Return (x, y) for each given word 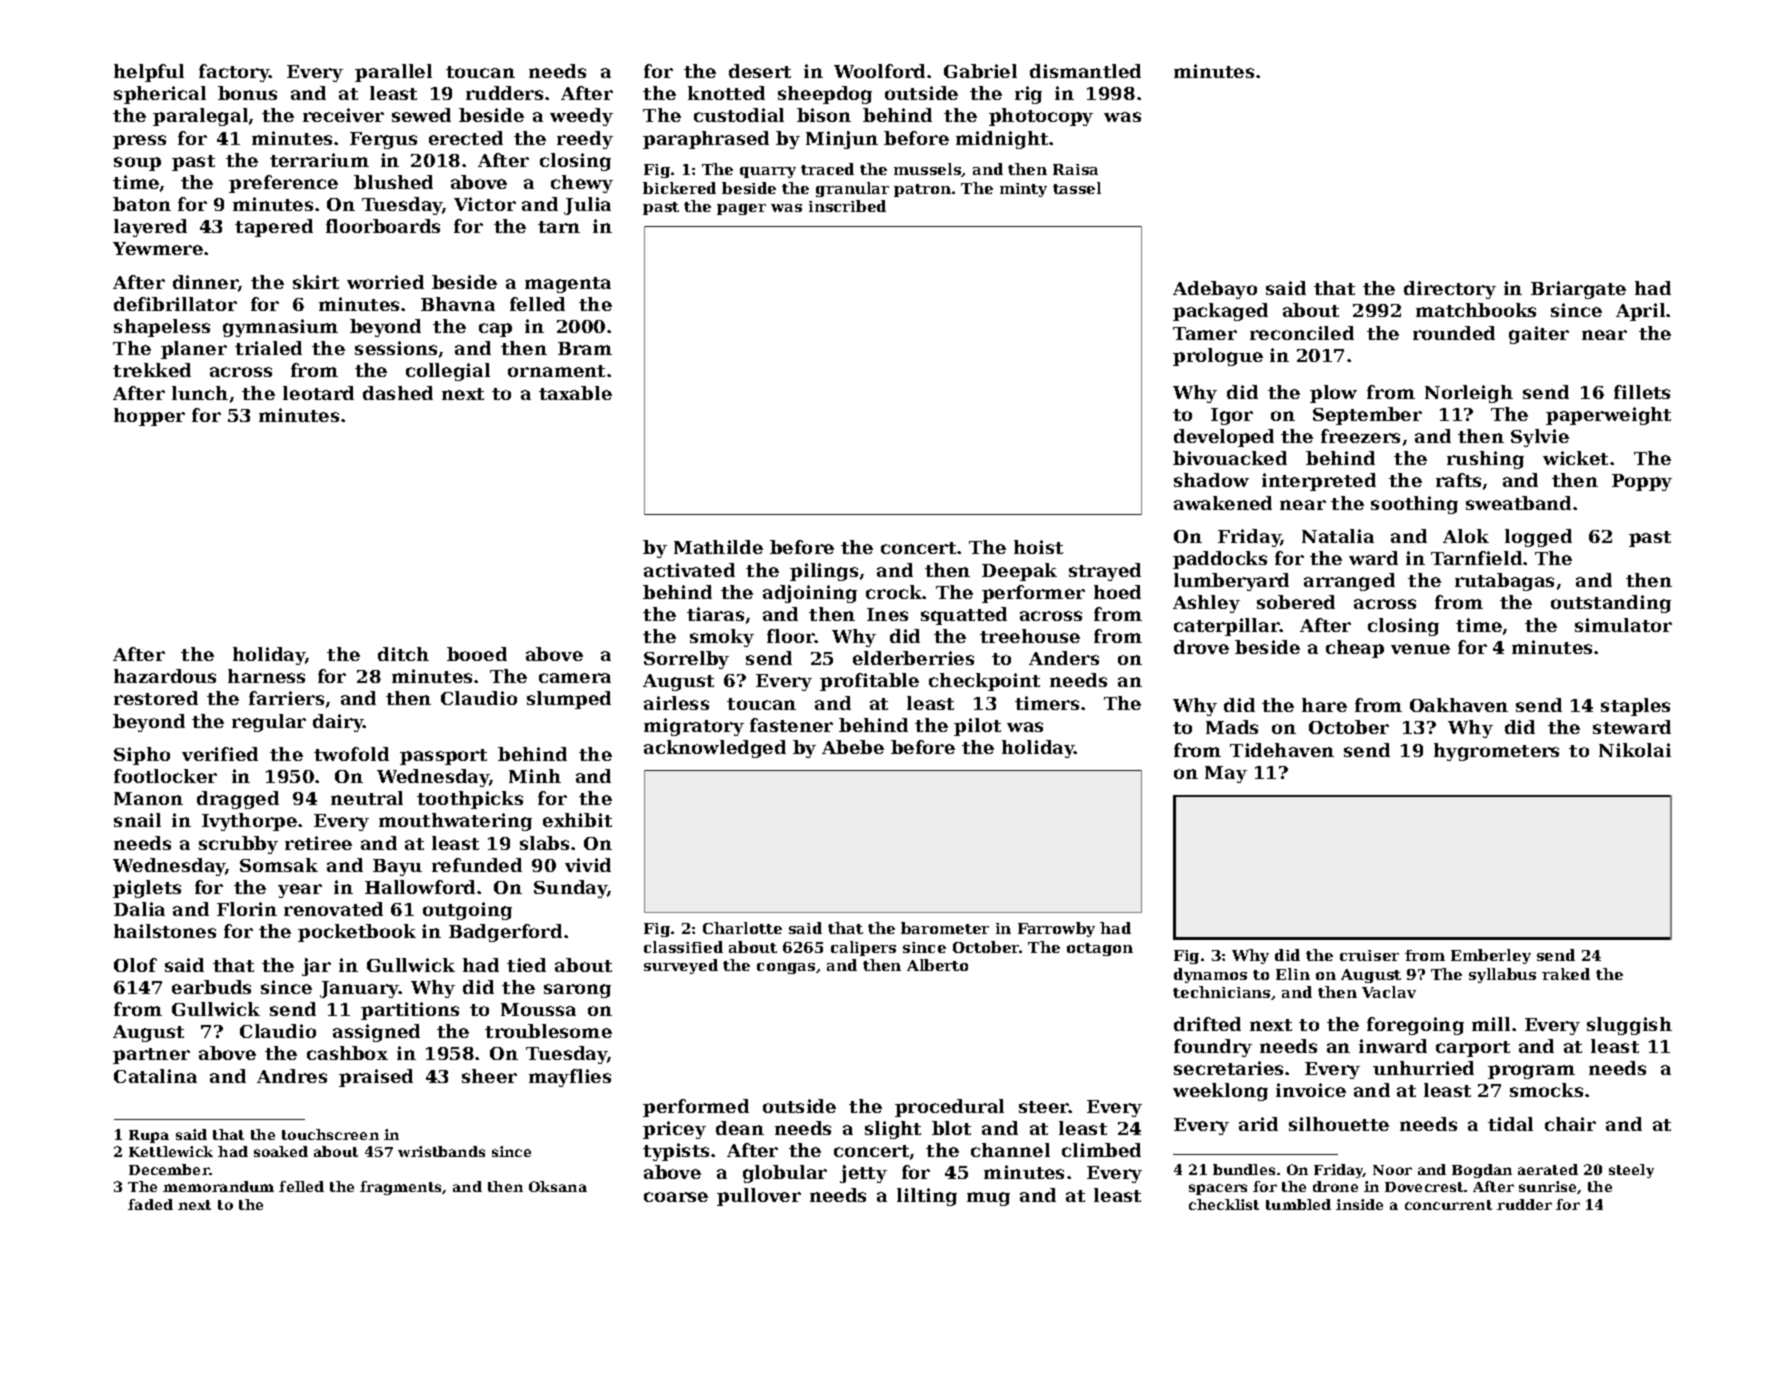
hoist (1038, 547)
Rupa (149, 1136)
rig (1028, 95)
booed (477, 654)
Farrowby (1056, 929)
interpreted (1319, 482)
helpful (149, 73)
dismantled (1085, 71)
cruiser (1369, 955)
